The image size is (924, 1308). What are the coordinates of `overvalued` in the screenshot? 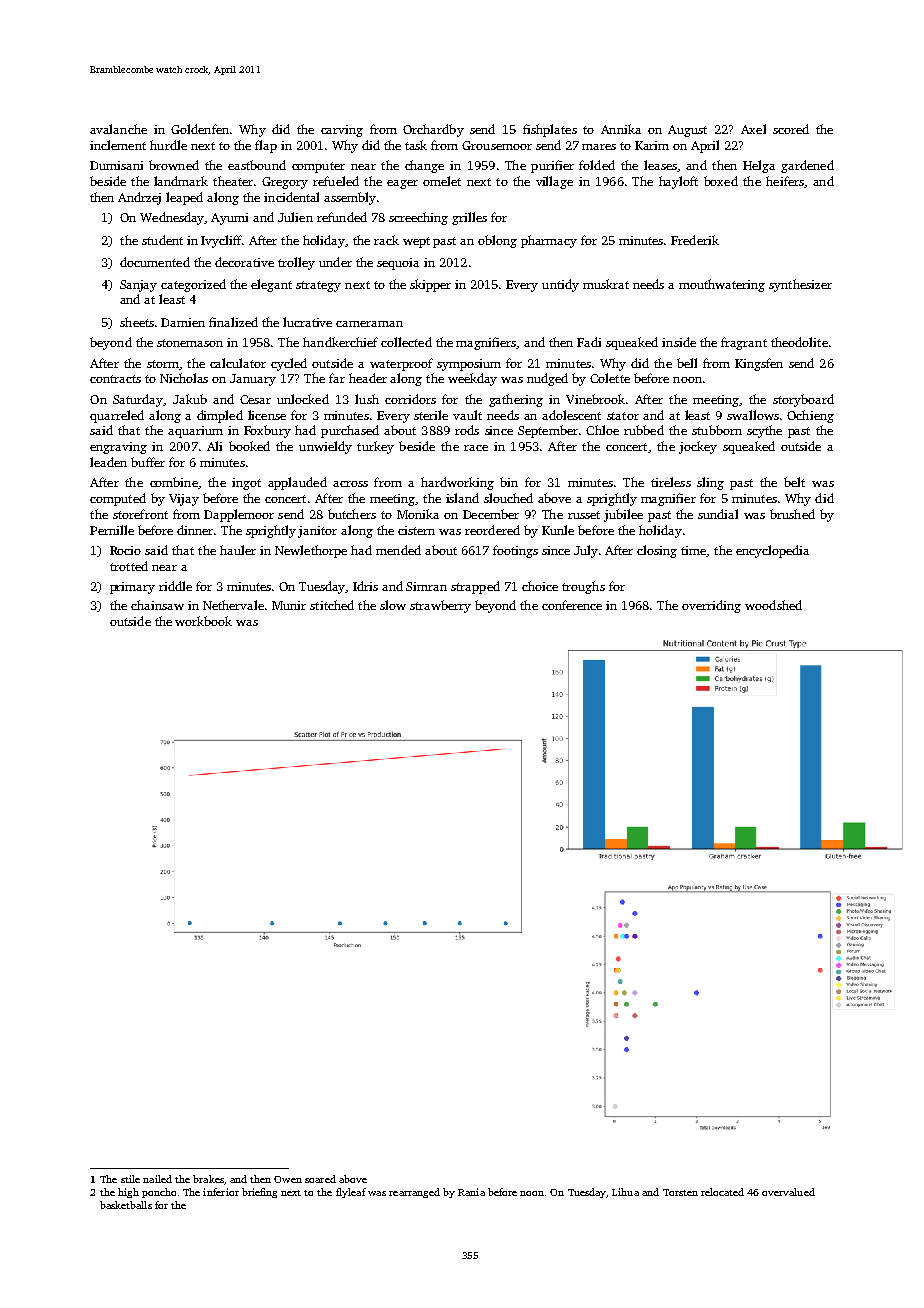 It's located at (788, 1192).
